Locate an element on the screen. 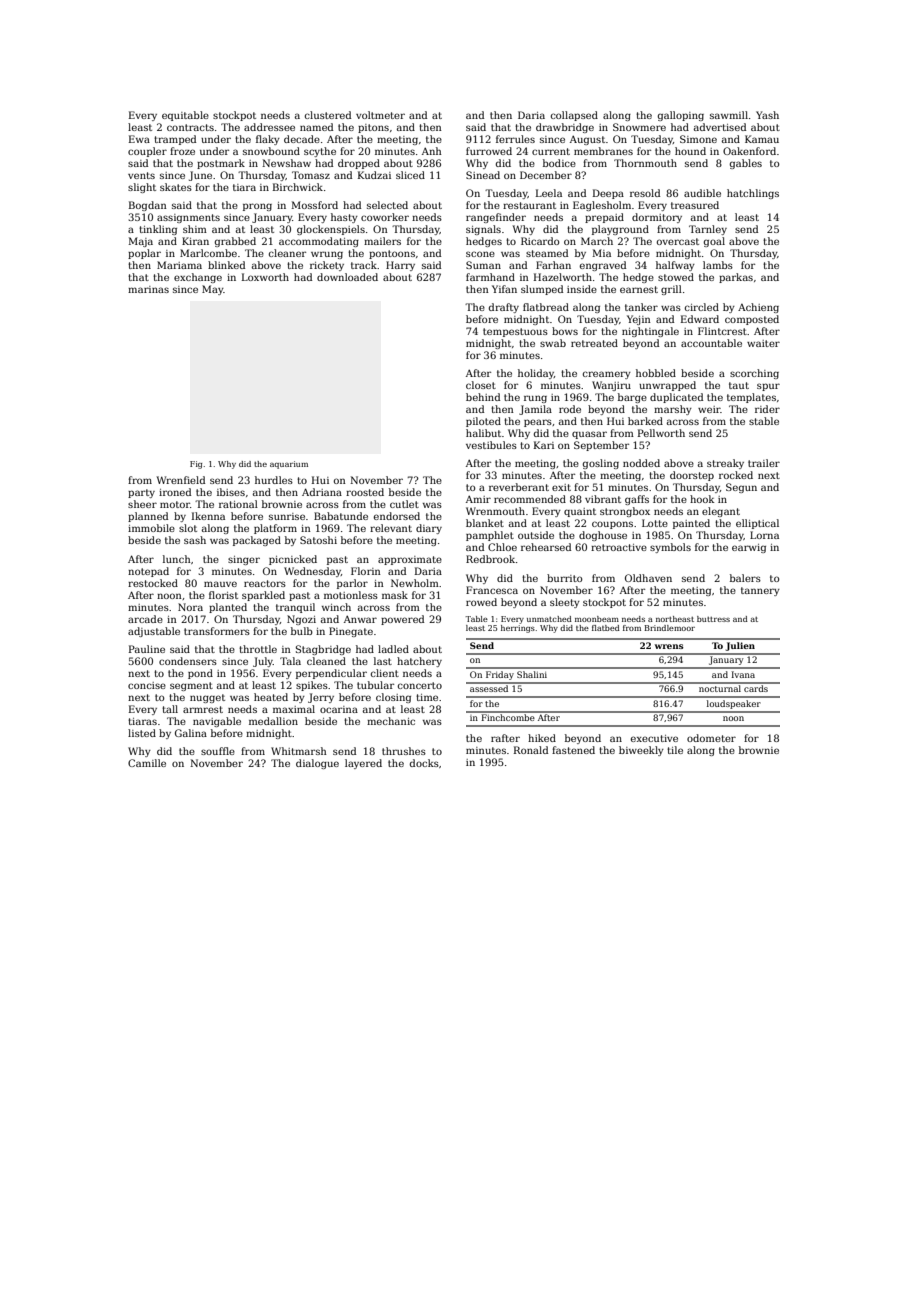 The image size is (908, 1316). executive is located at coordinates (654, 738).
